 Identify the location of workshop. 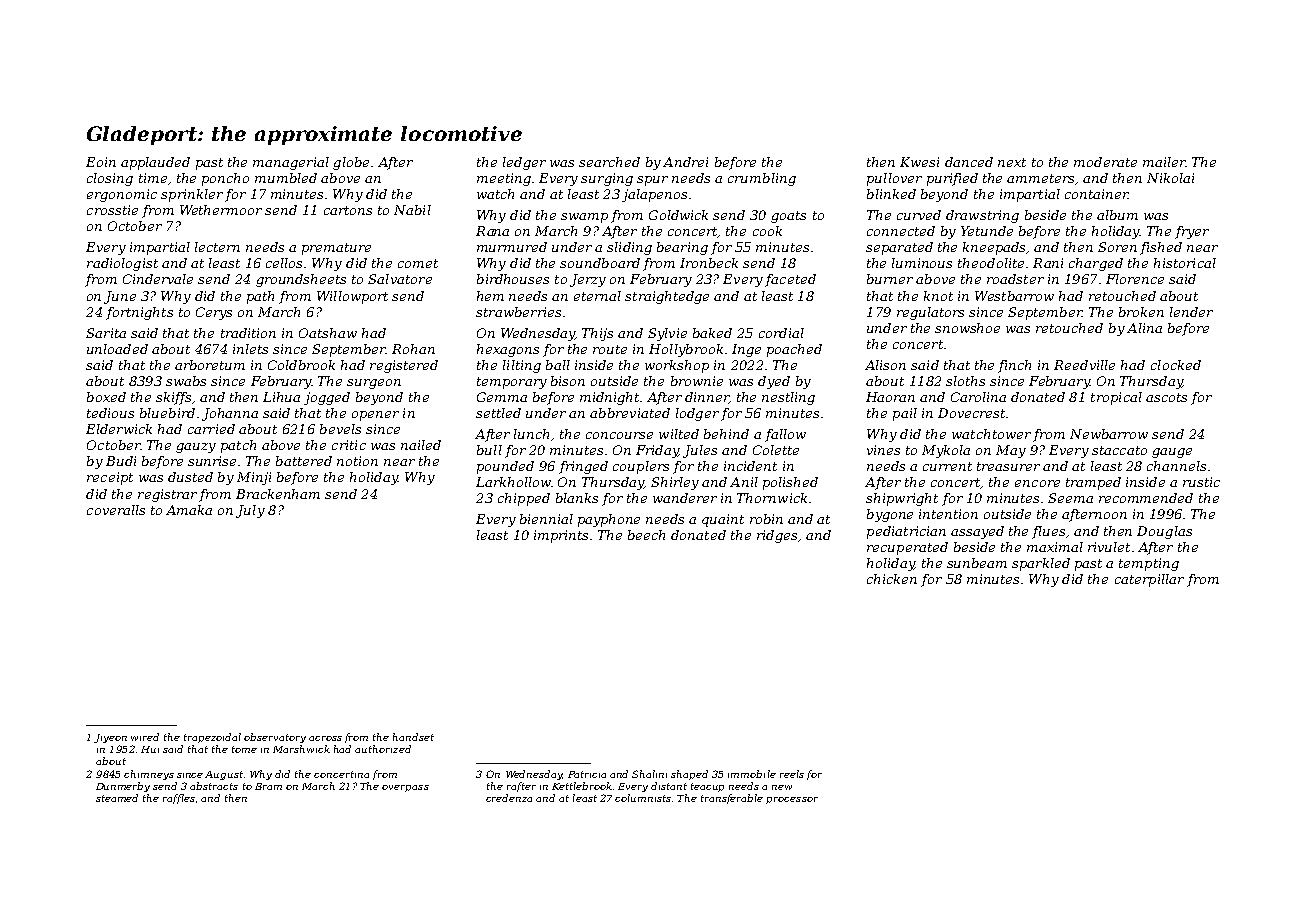
(677, 366).
